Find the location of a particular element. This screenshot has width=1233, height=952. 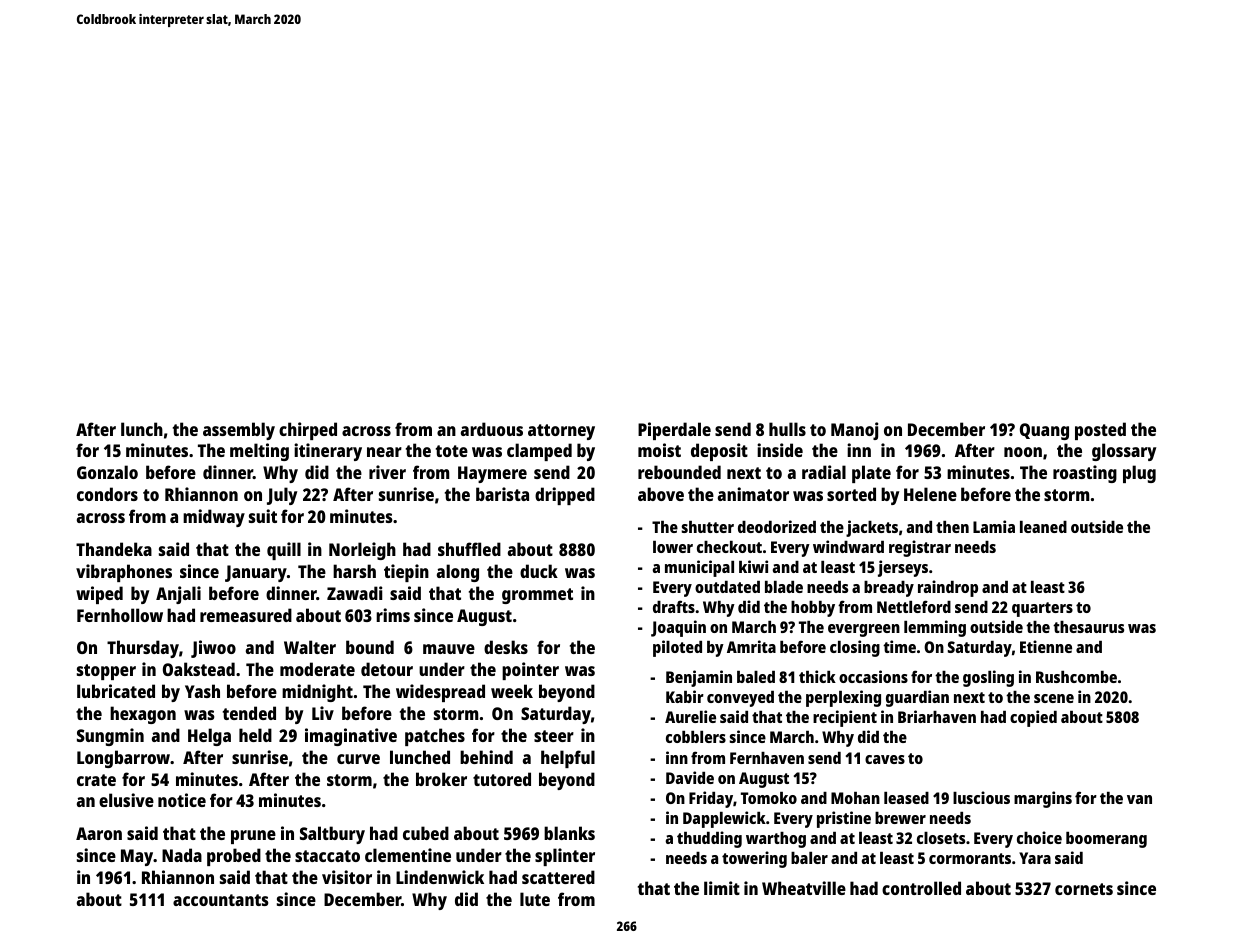

leaned is located at coordinates (1043, 527).
